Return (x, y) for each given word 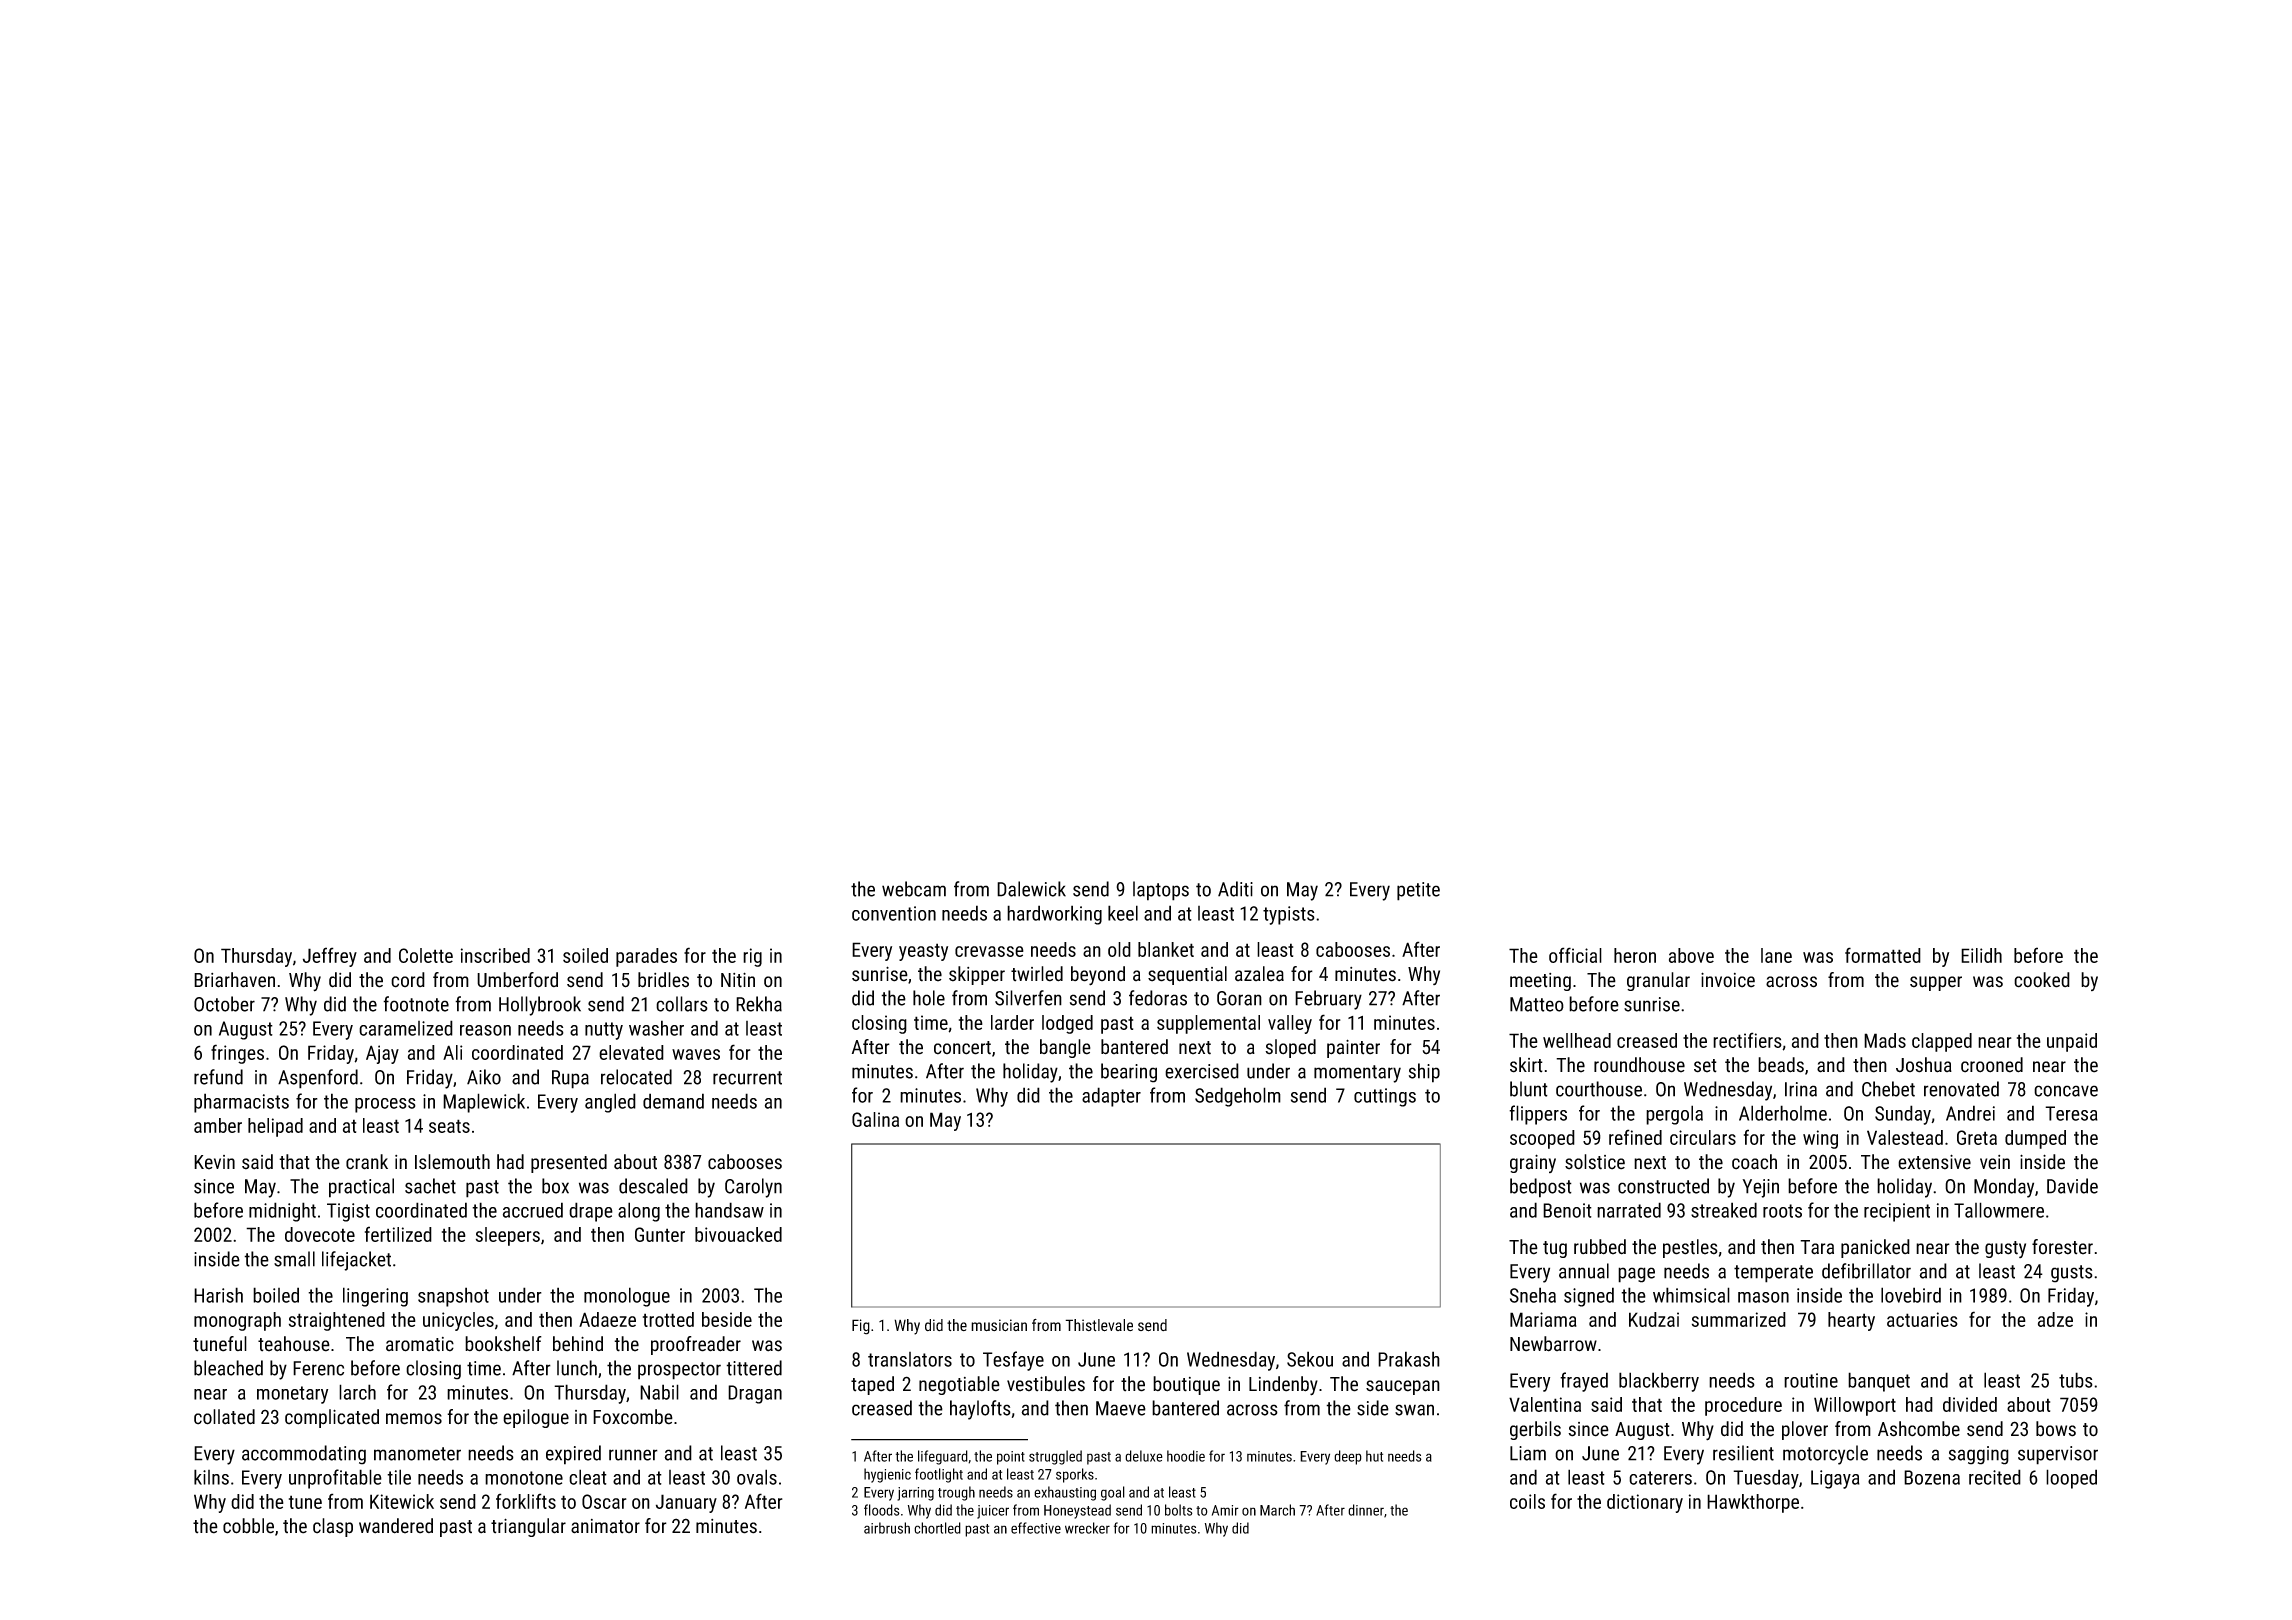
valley (1290, 1024)
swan (1414, 1410)
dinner (1366, 1510)
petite (1418, 891)
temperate (1773, 1274)
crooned (1992, 1065)
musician (999, 1325)
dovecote (320, 1234)
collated (224, 1417)
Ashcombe (1919, 1429)
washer (656, 1028)
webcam (914, 889)
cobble (248, 1526)
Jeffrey (330, 957)
